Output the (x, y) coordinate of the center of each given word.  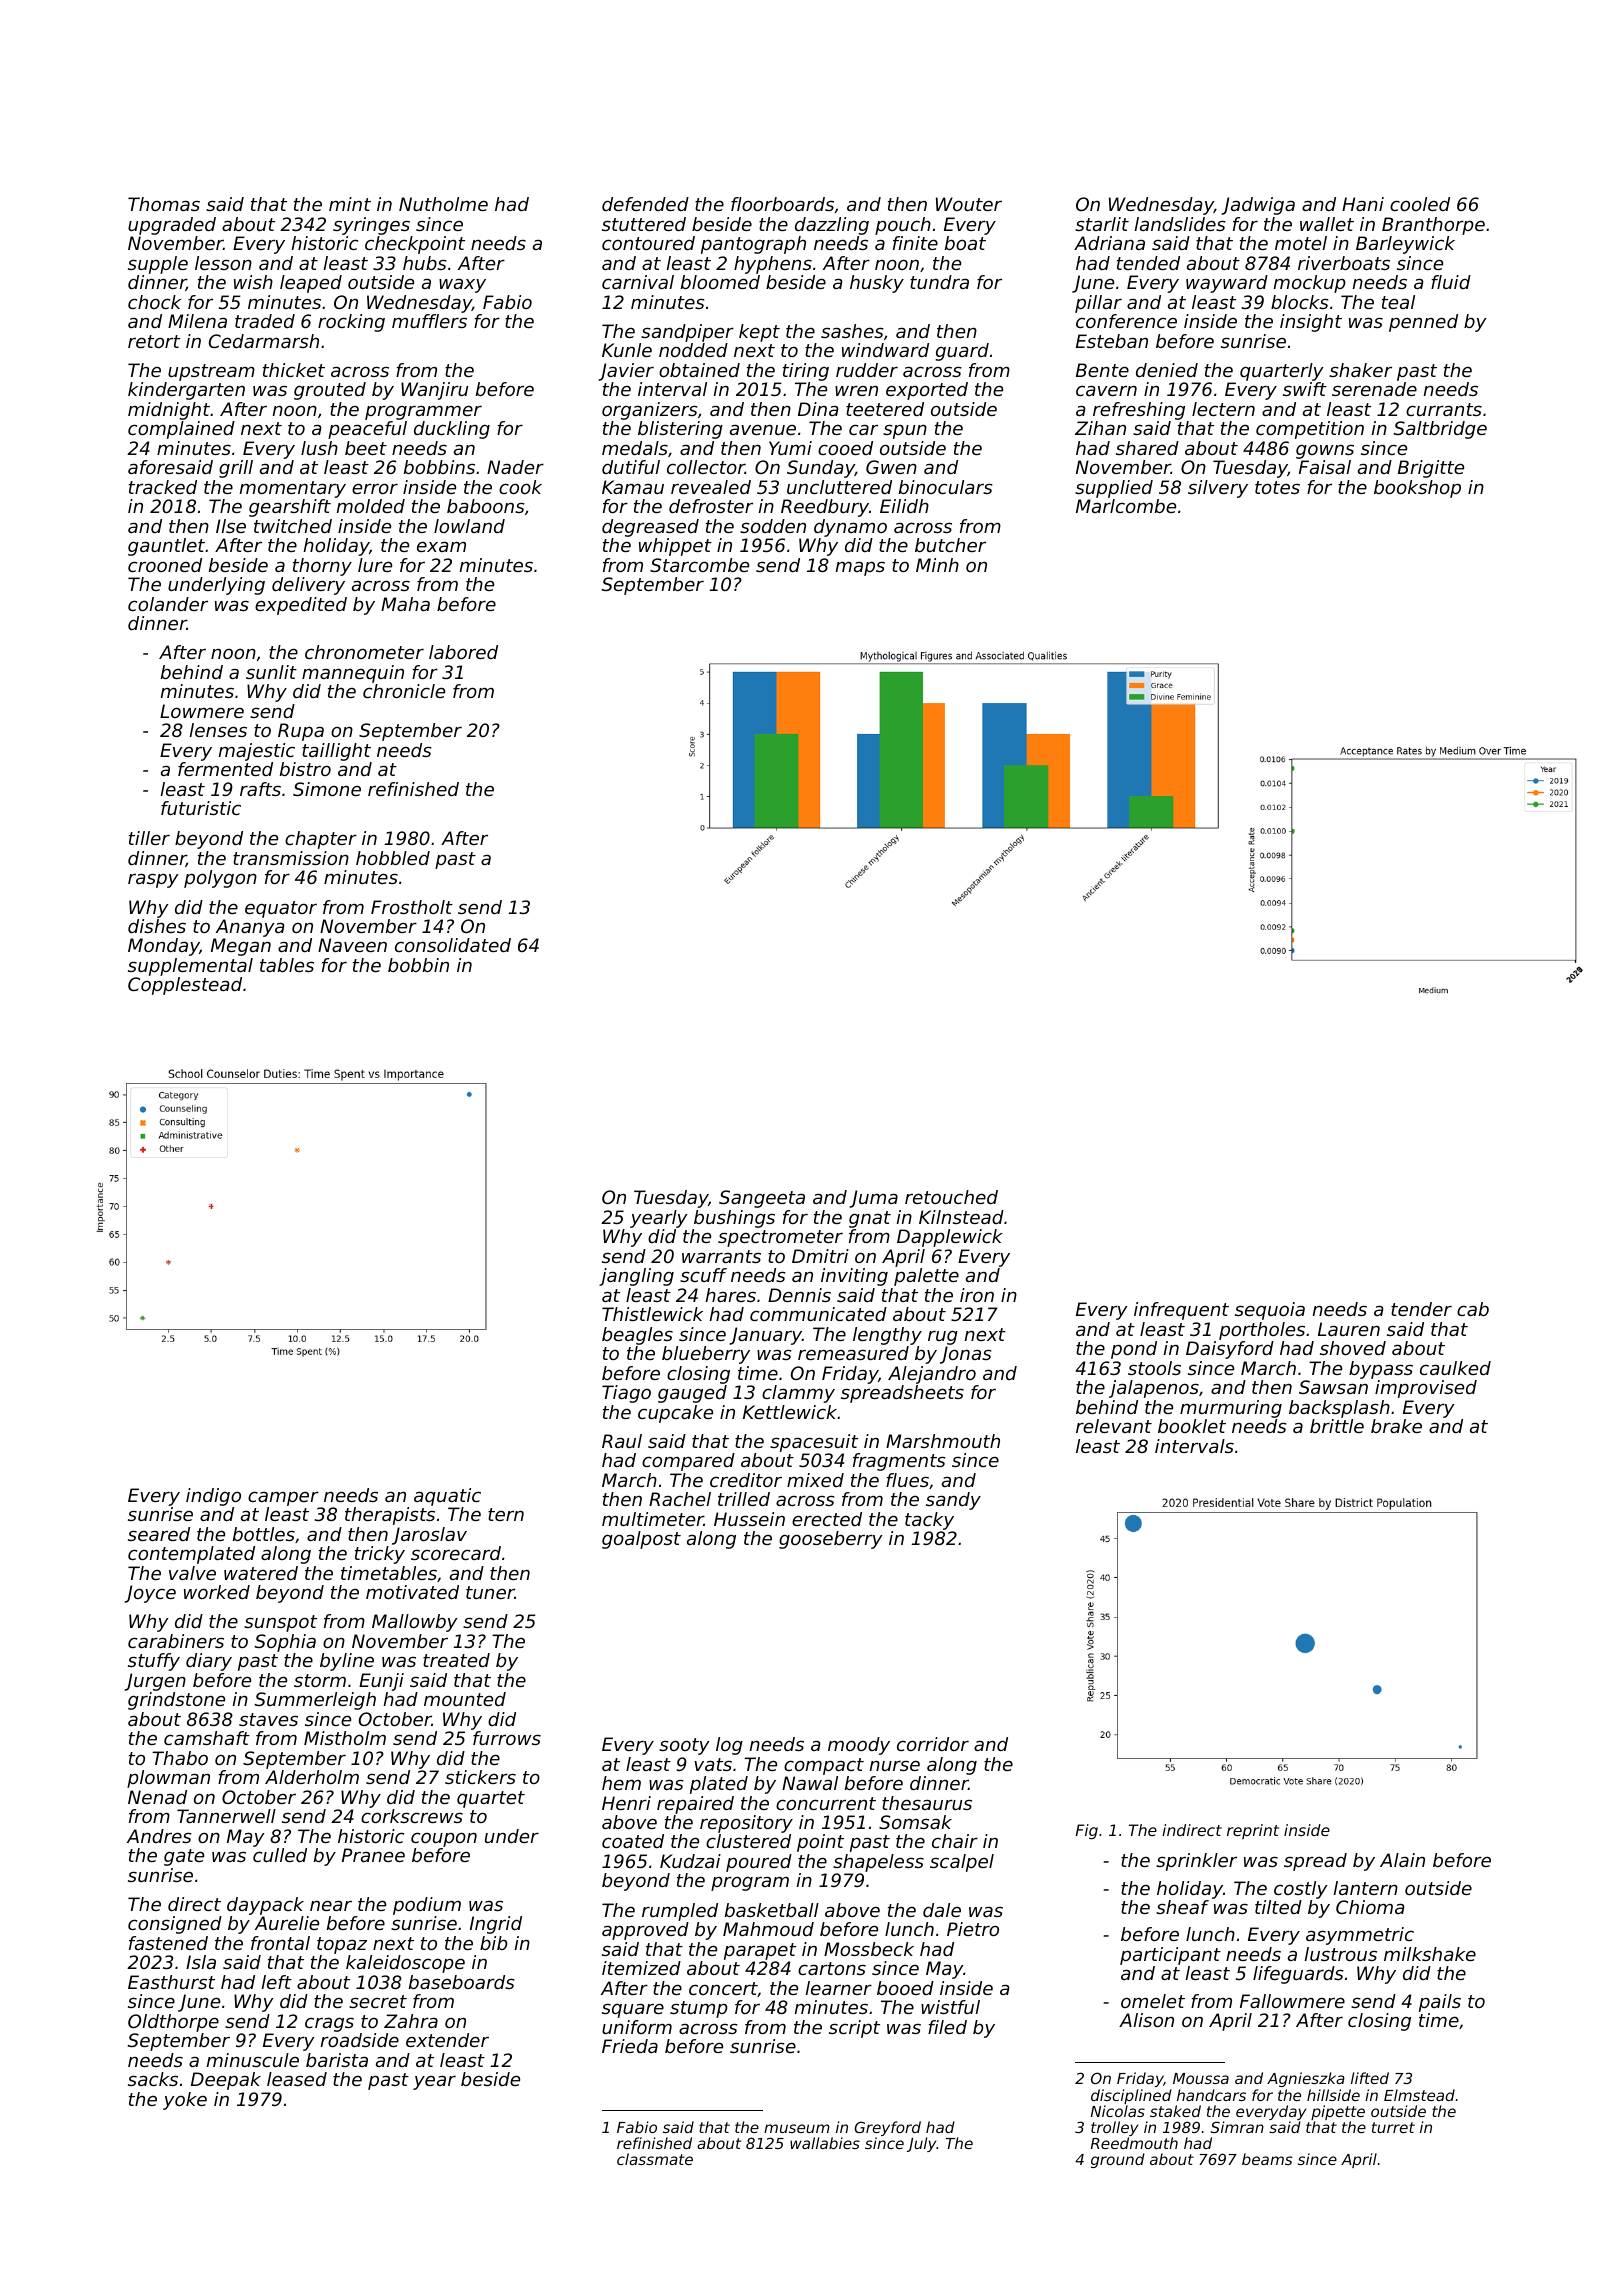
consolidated (453, 945)
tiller (149, 838)
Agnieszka (1306, 2079)
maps (860, 568)
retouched (951, 1197)
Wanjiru (434, 391)
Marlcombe (1126, 506)
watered (261, 1573)
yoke (185, 2101)
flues (907, 1480)
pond (1134, 1350)
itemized (641, 1968)
